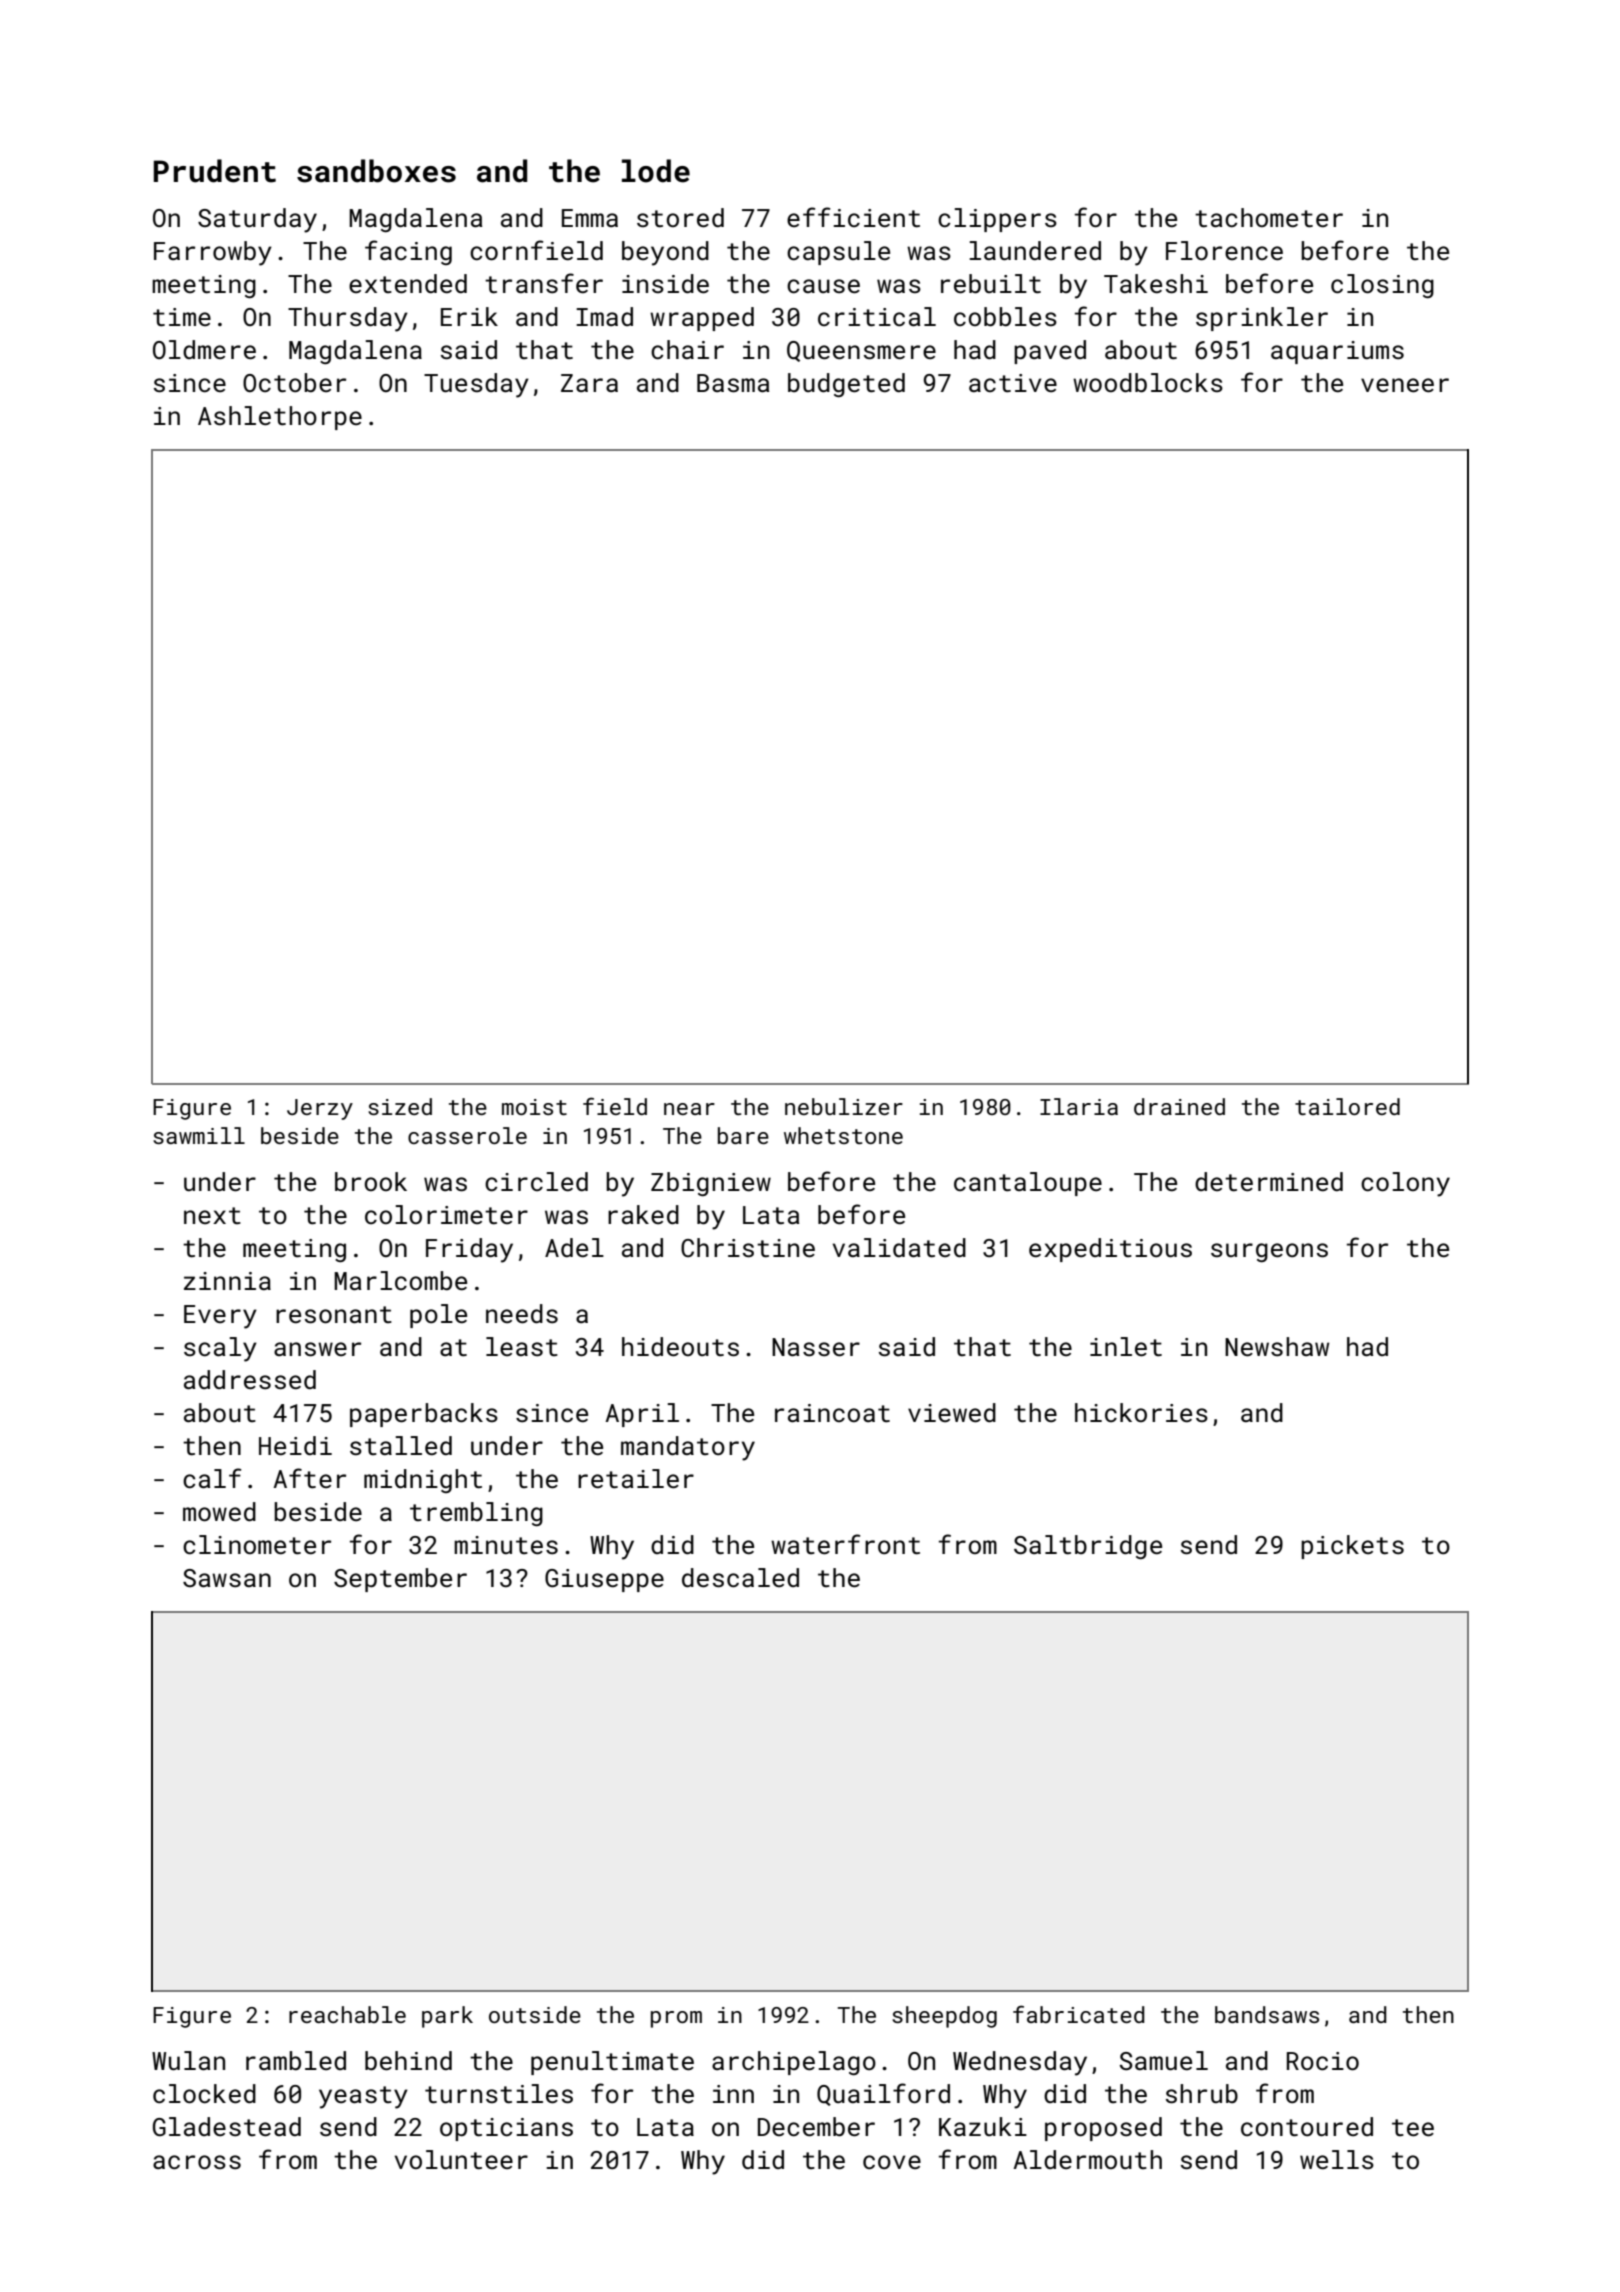  What do you see at coordinates (400, 1580) in the screenshot?
I see `September` at bounding box center [400, 1580].
